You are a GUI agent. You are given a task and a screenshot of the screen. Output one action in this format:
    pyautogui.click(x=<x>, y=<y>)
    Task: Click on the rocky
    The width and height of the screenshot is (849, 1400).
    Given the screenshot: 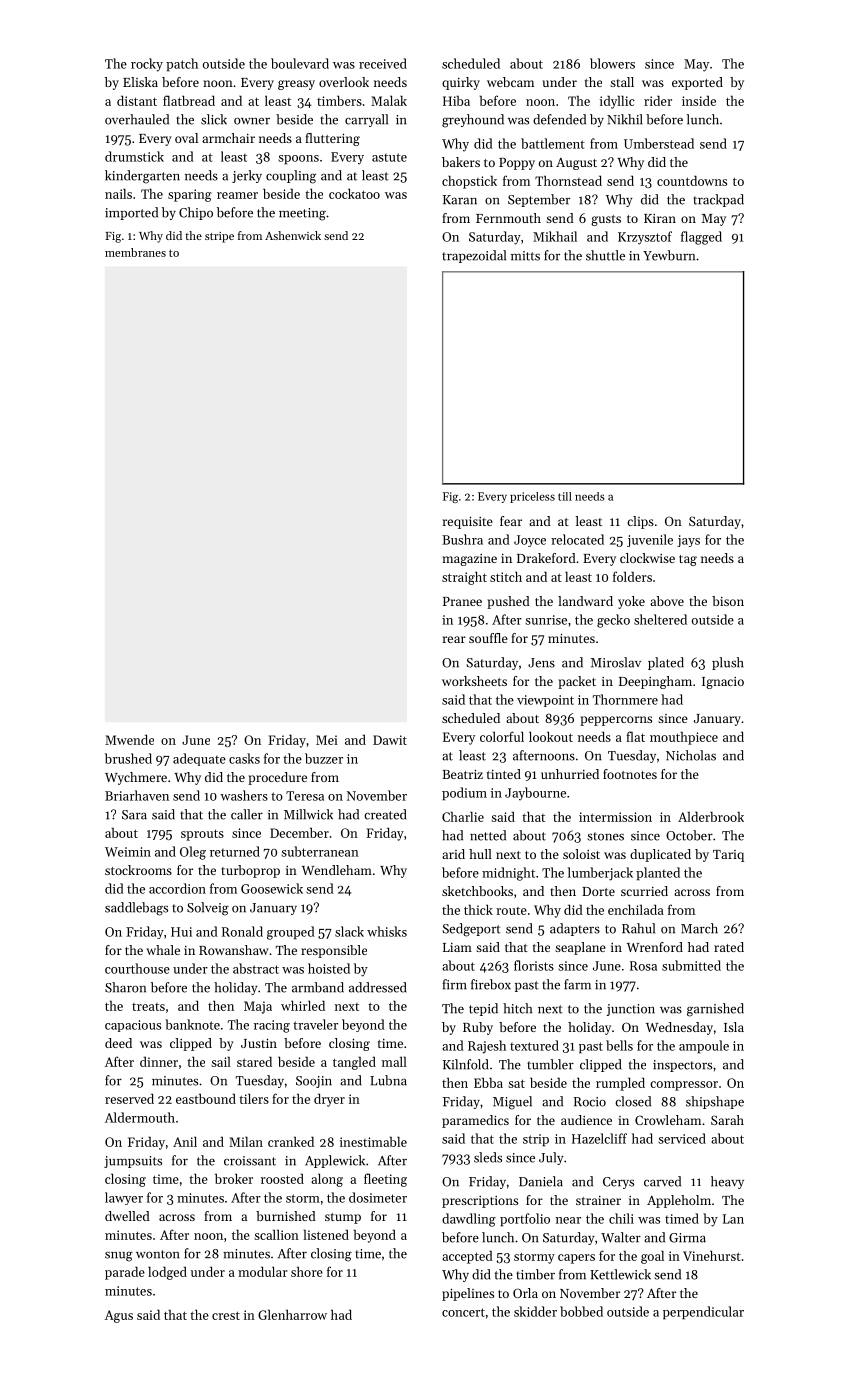 What is the action you would take?
    pyautogui.click(x=147, y=65)
